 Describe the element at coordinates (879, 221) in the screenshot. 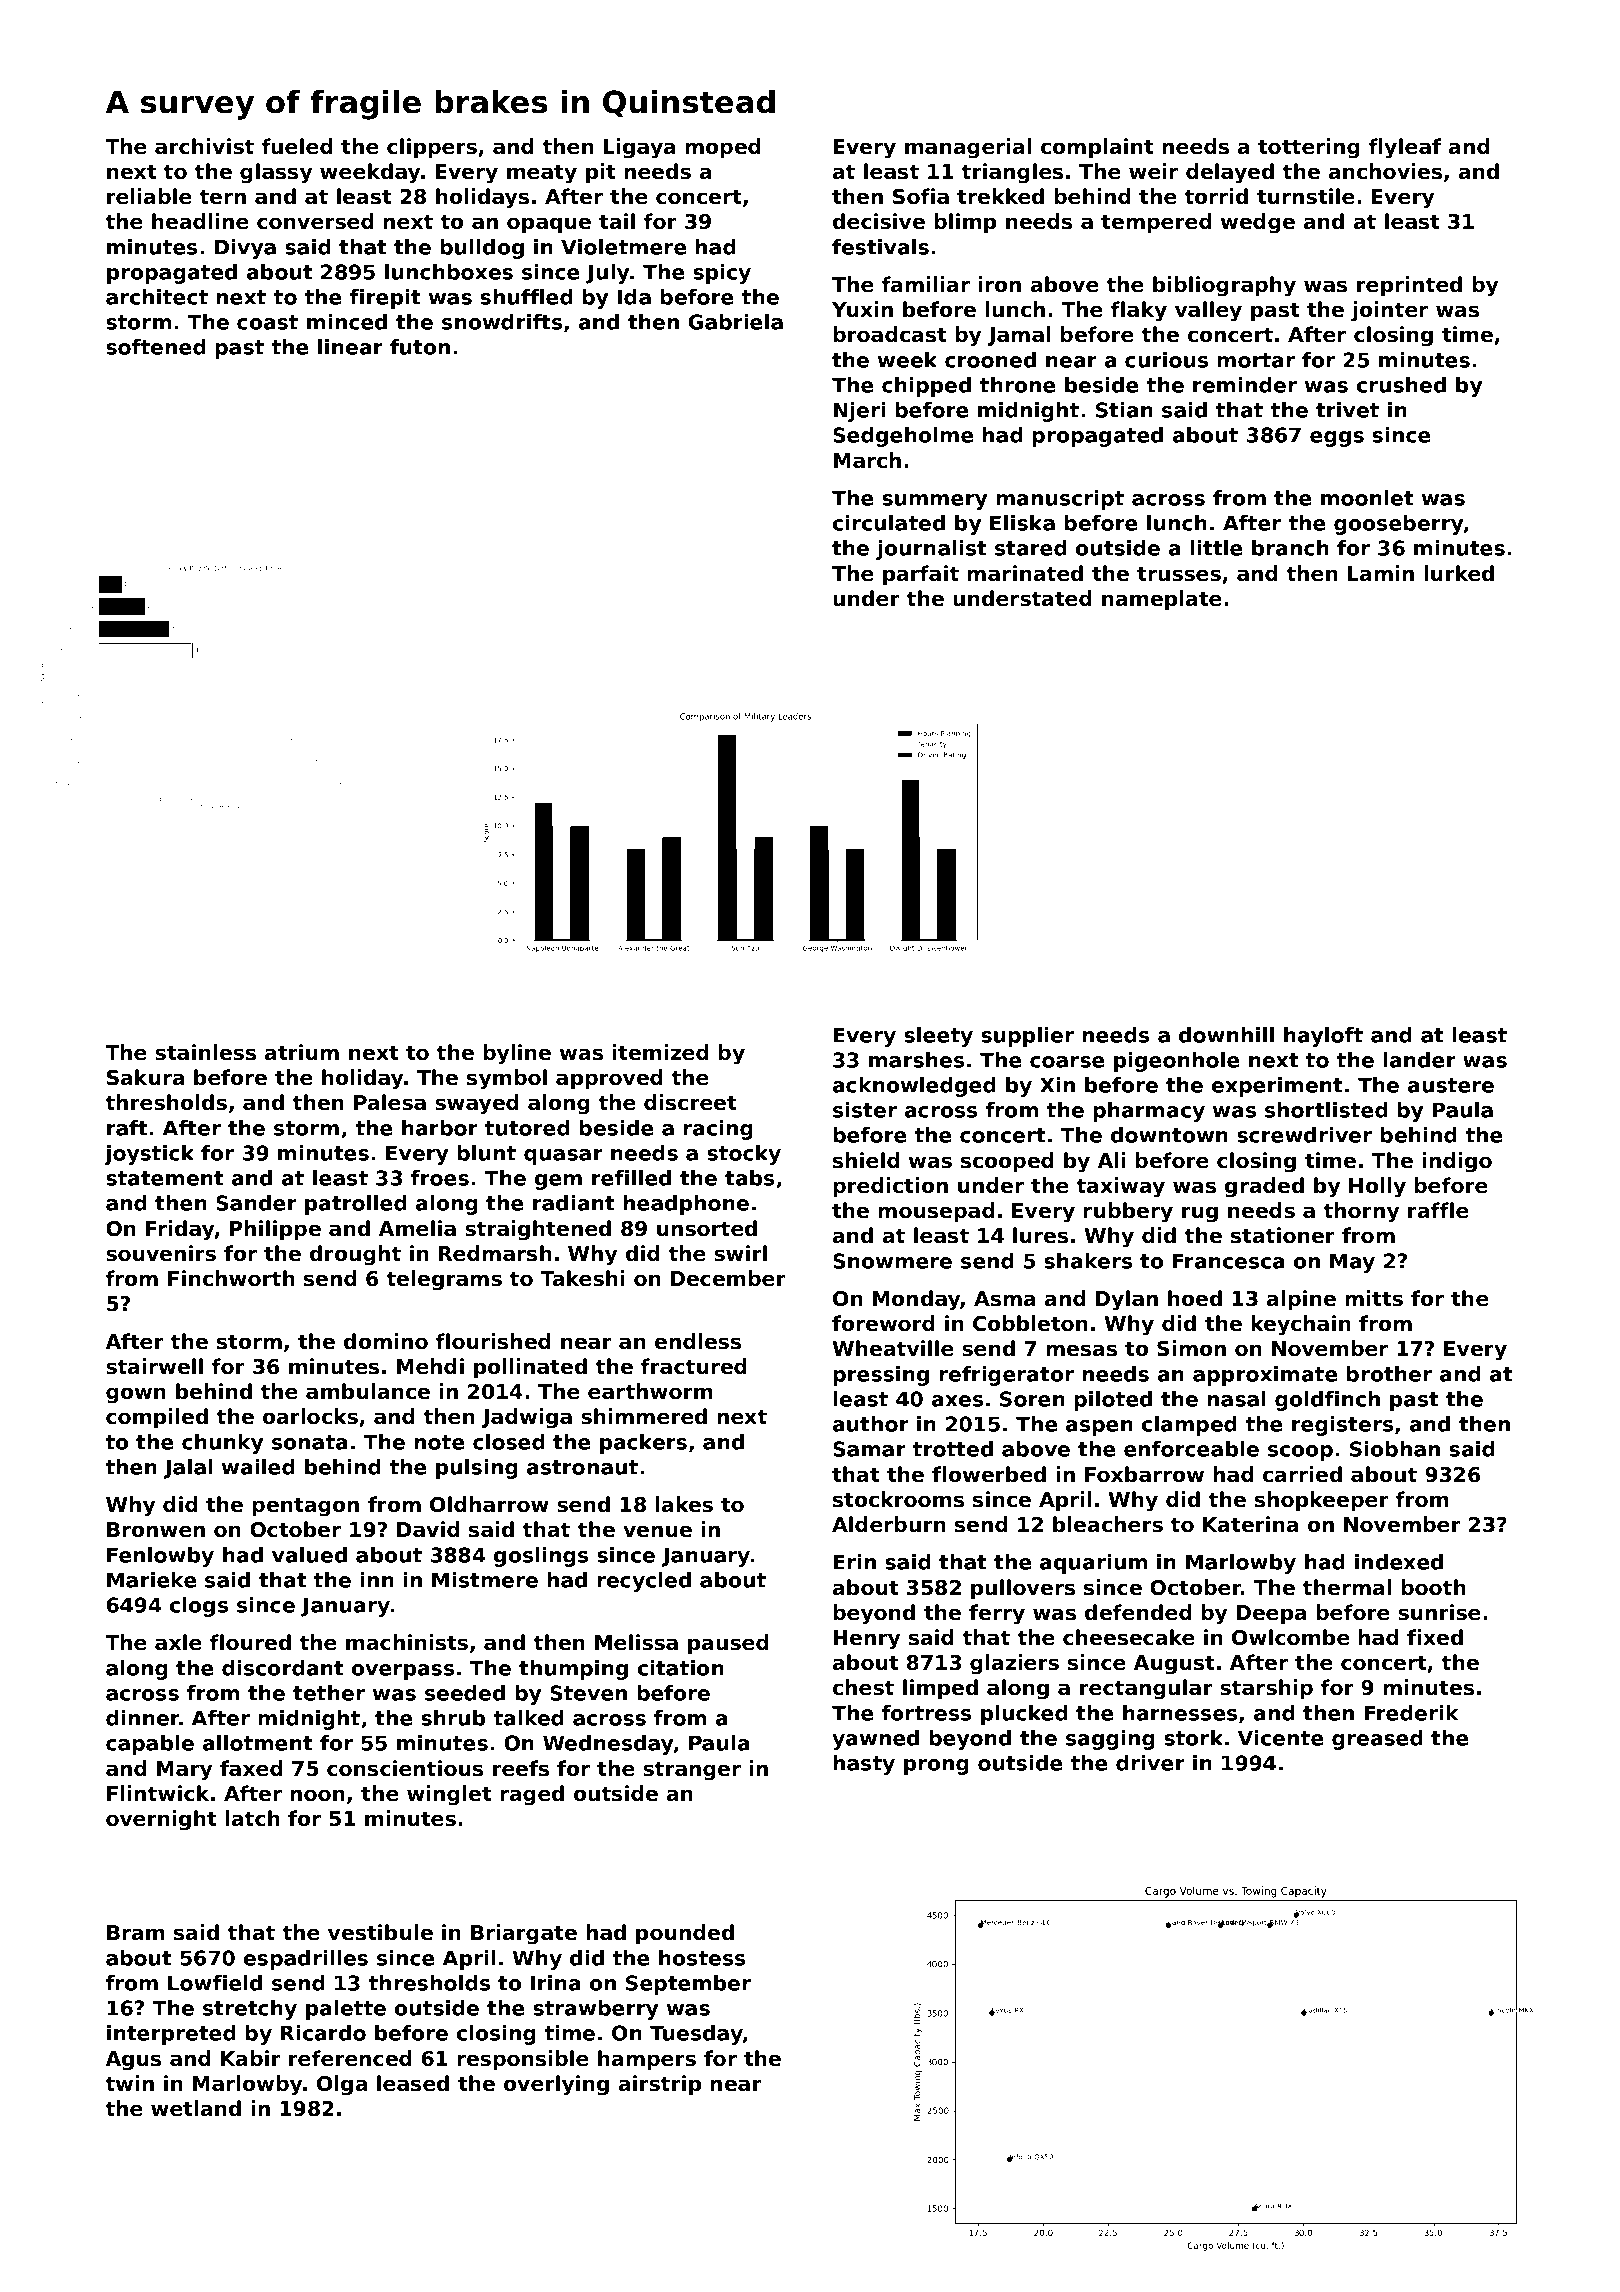

I see `decisive` at that location.
